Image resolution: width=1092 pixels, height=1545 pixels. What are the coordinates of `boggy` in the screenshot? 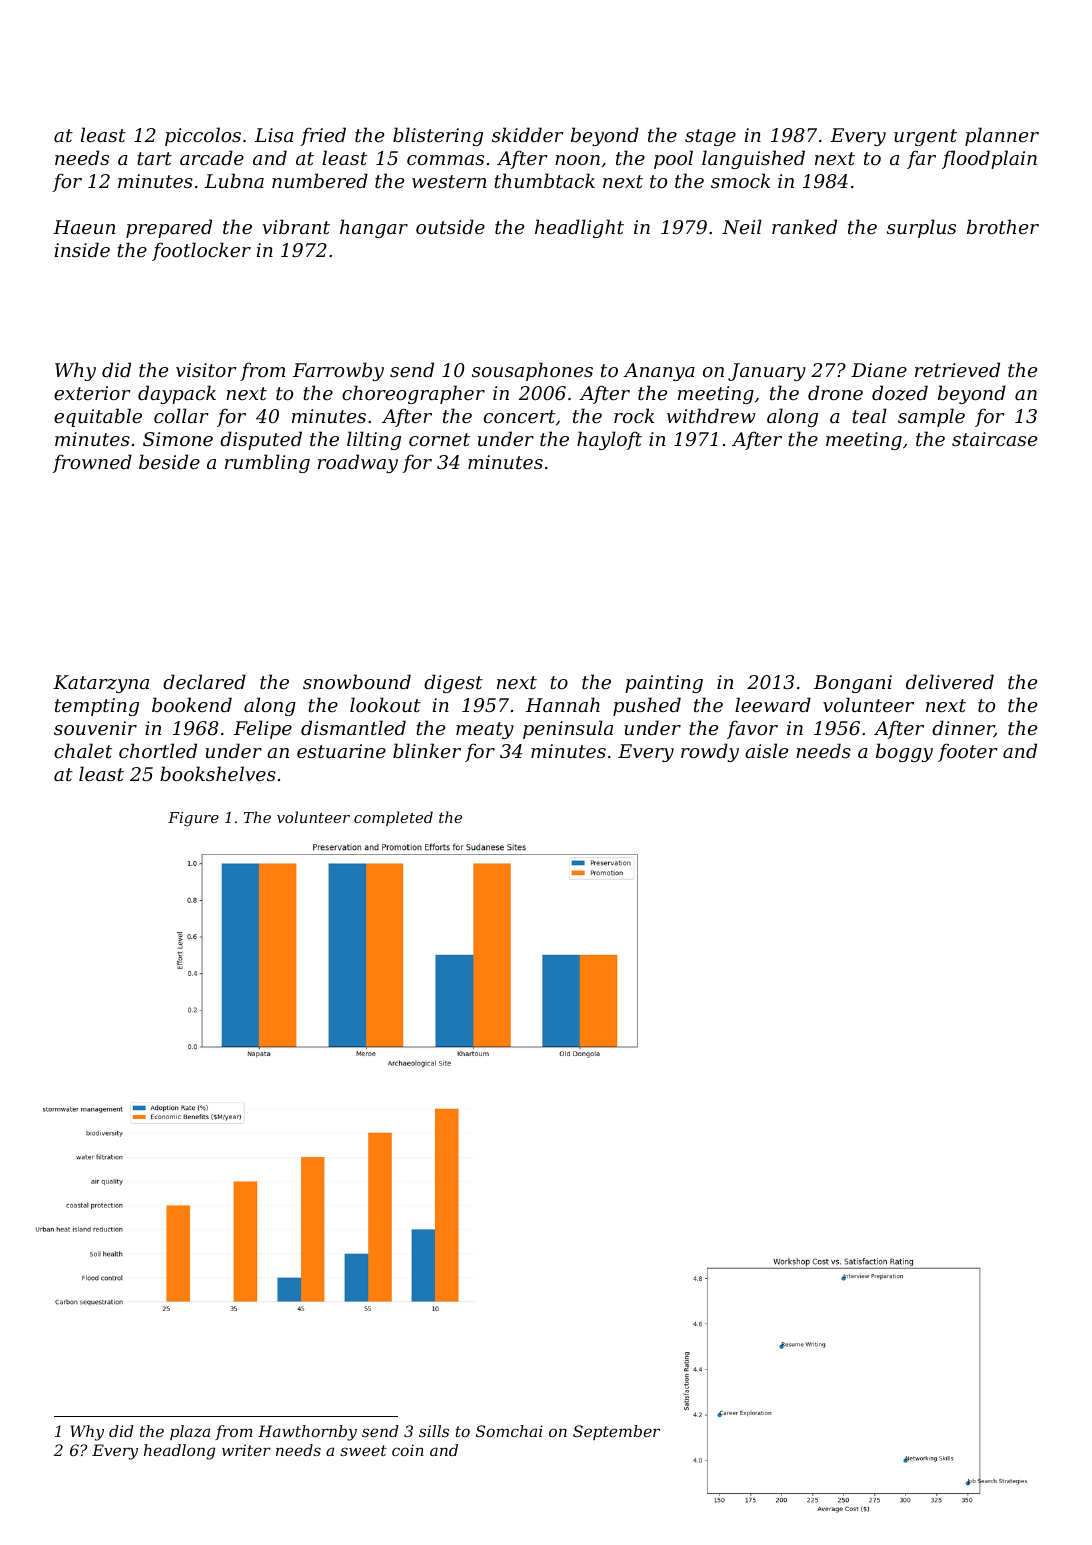 It's located at (904, 752).
